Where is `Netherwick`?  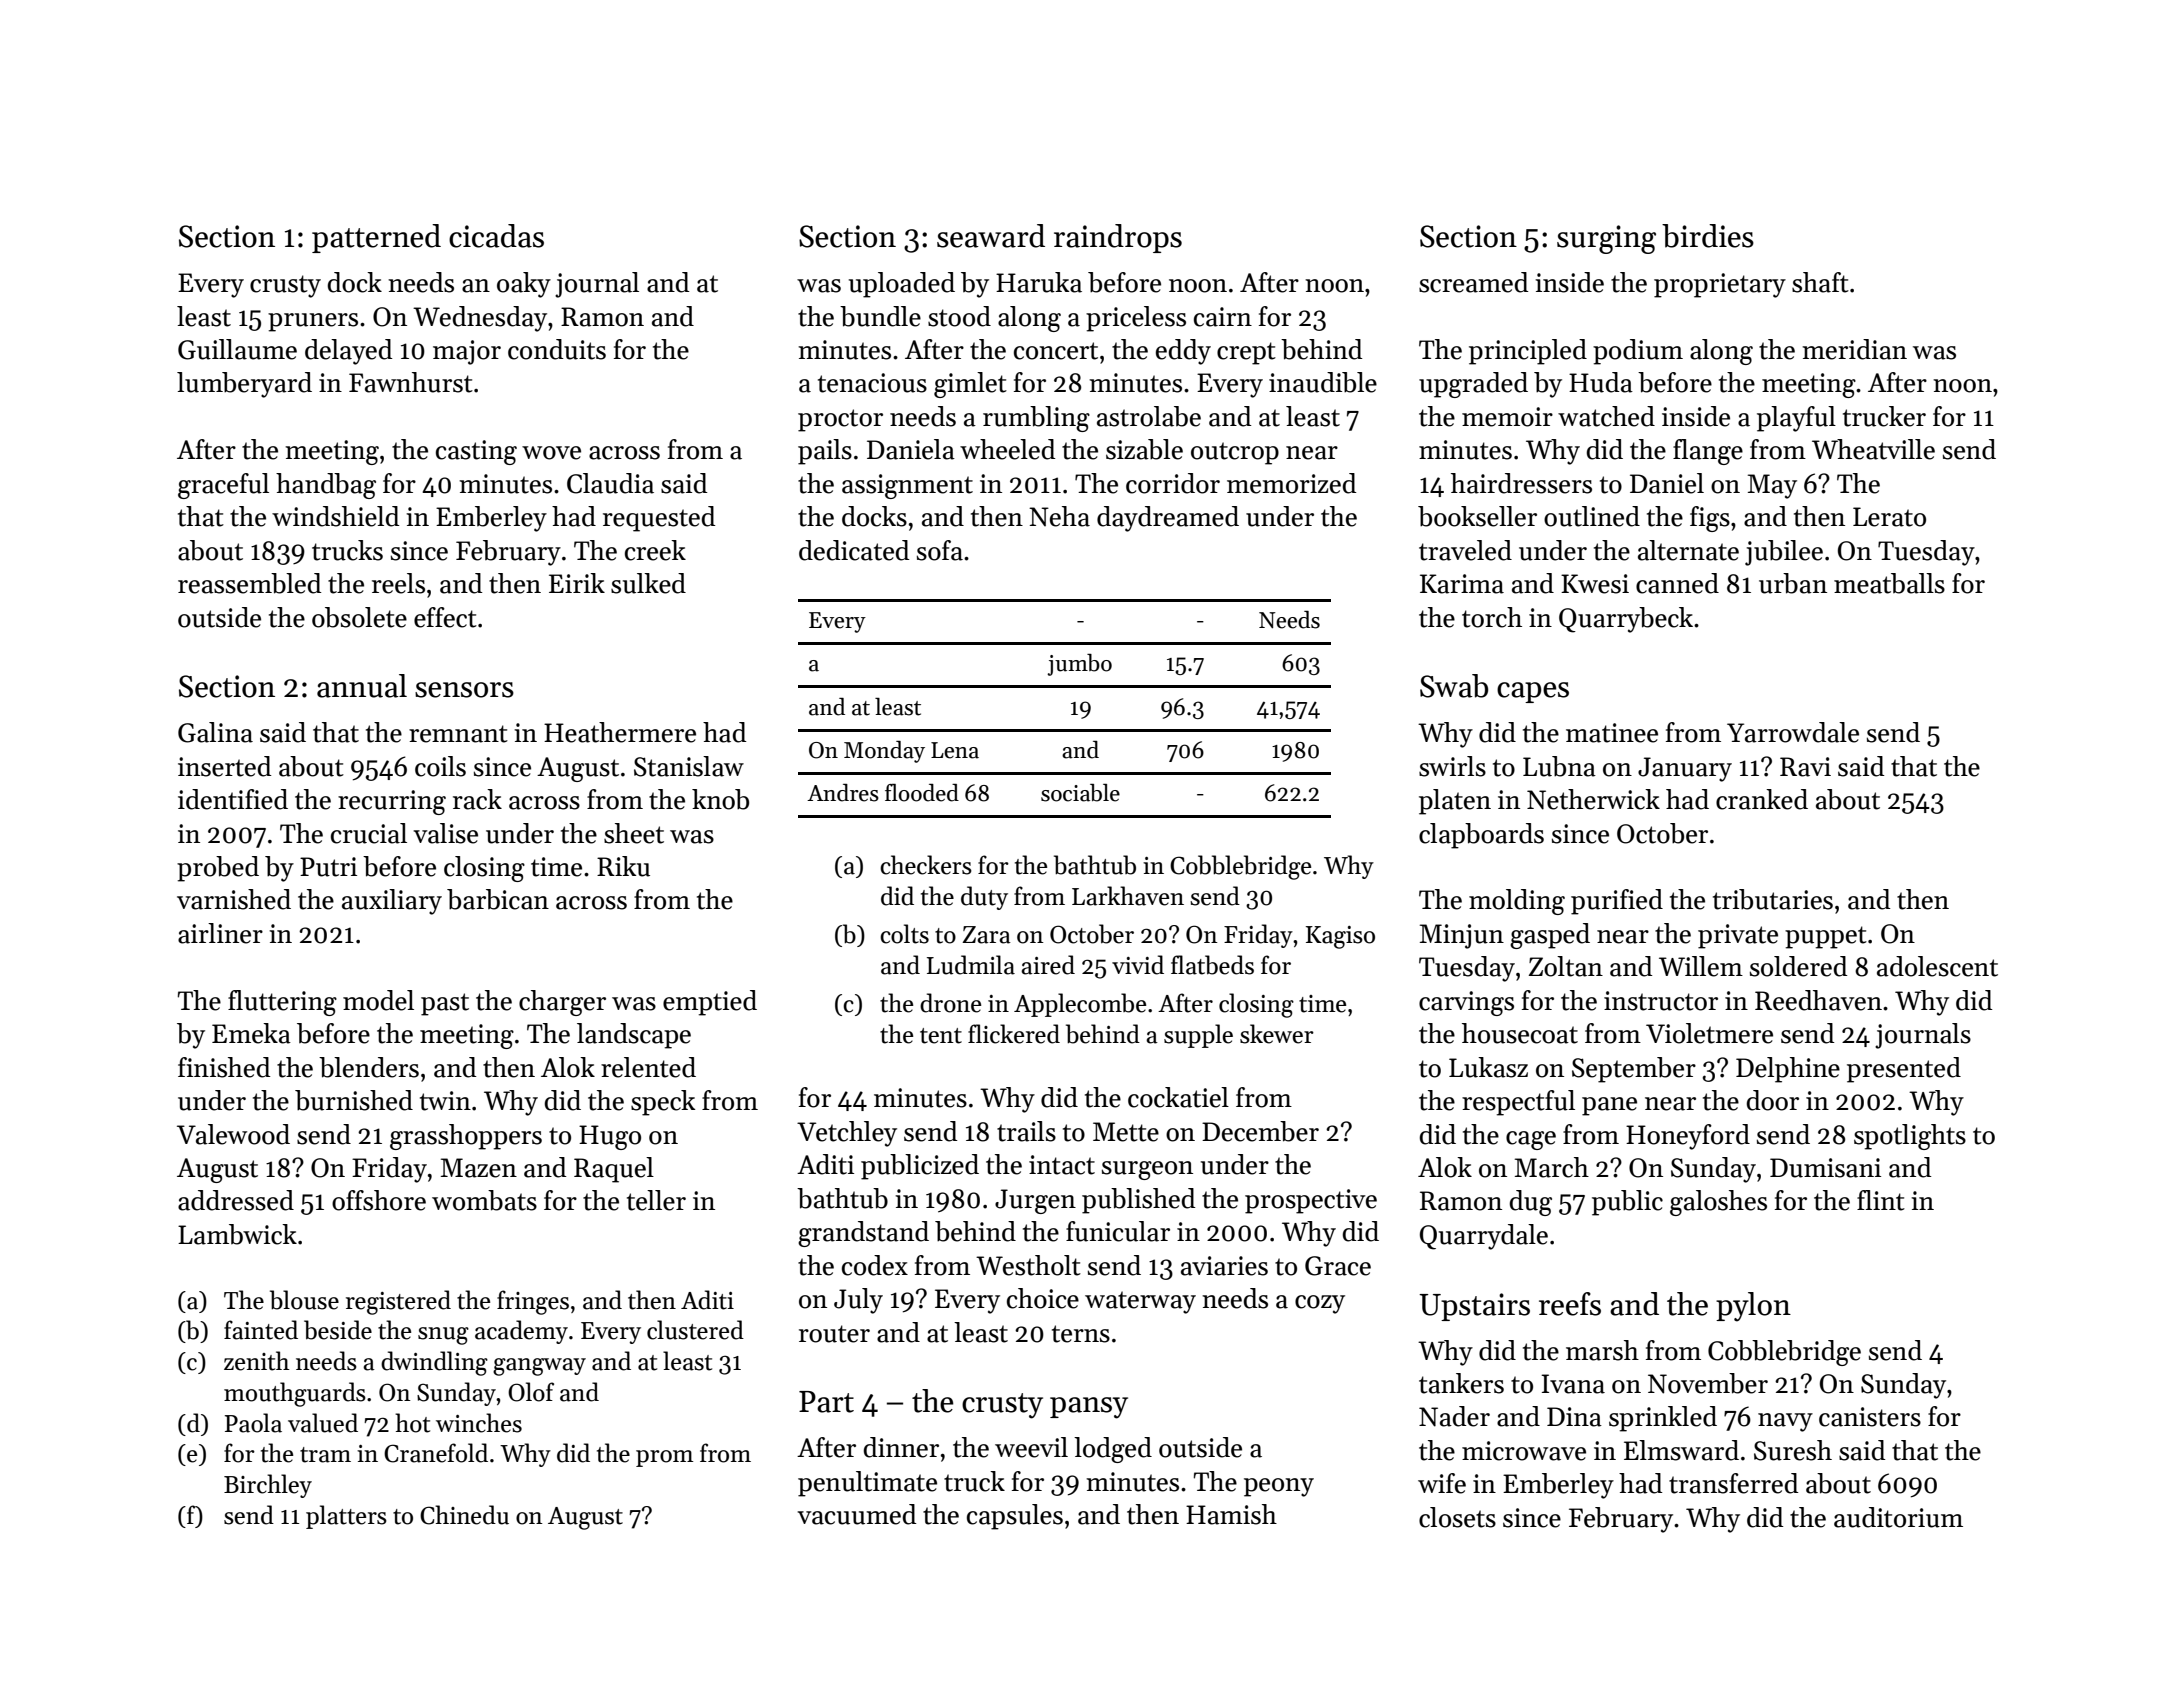
Netherwick is located at coordinates (1593, 799).
